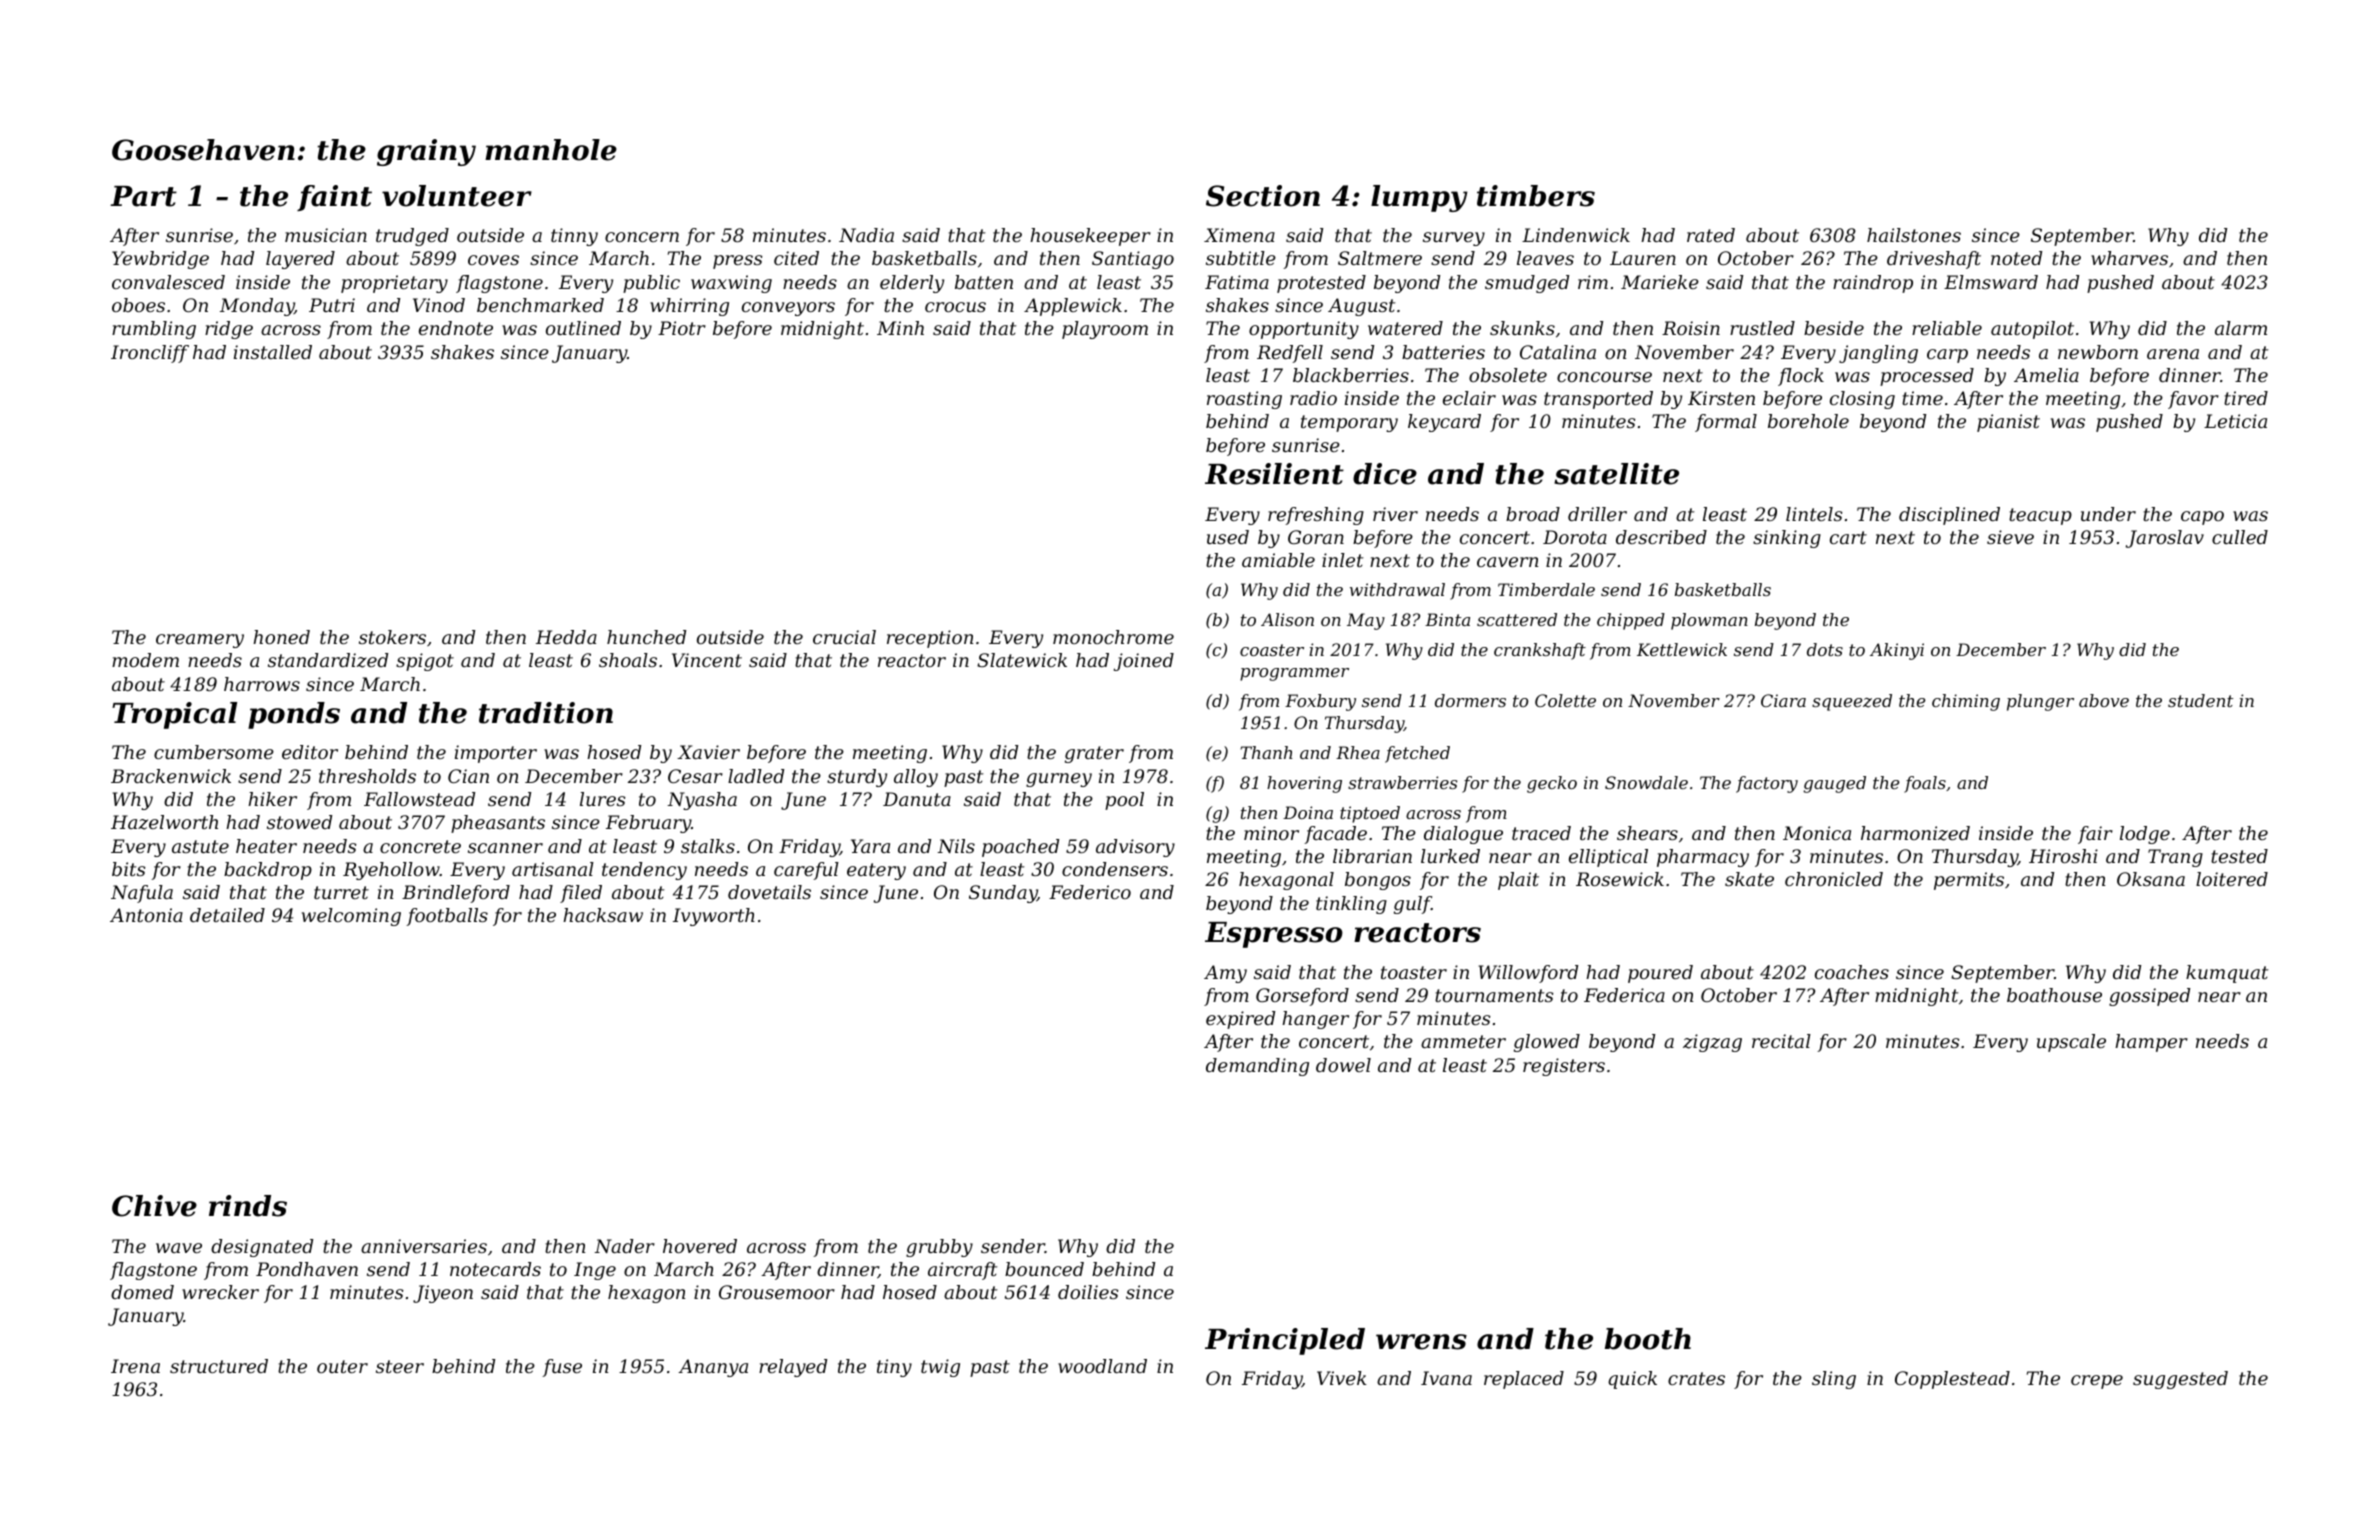 This page has height=1540, width=2380. I want to click on convalesced, so click(168, 282).
